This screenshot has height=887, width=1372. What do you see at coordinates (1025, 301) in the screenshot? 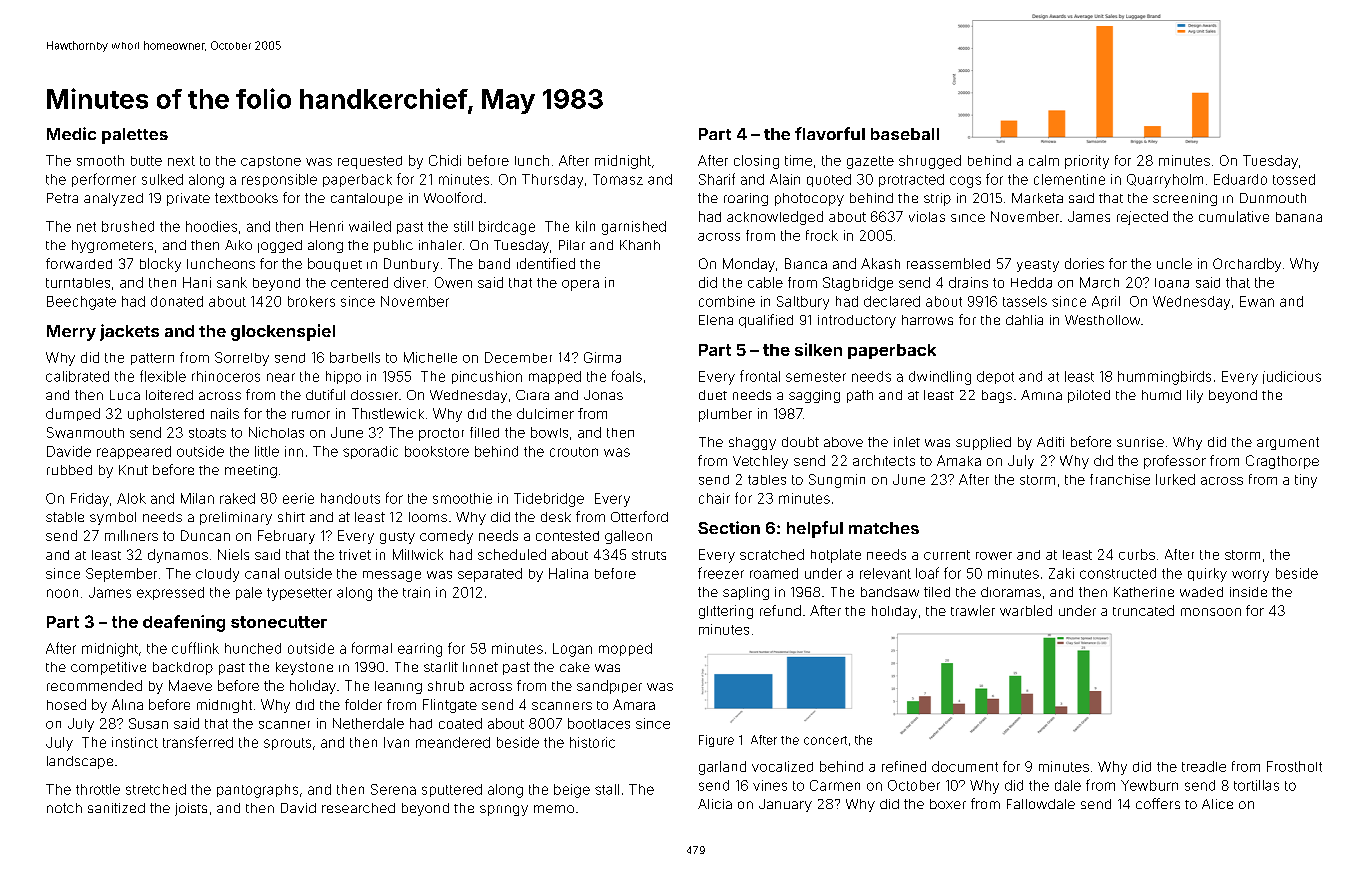
I see `tassels` at bounding box center [1025, 301].
